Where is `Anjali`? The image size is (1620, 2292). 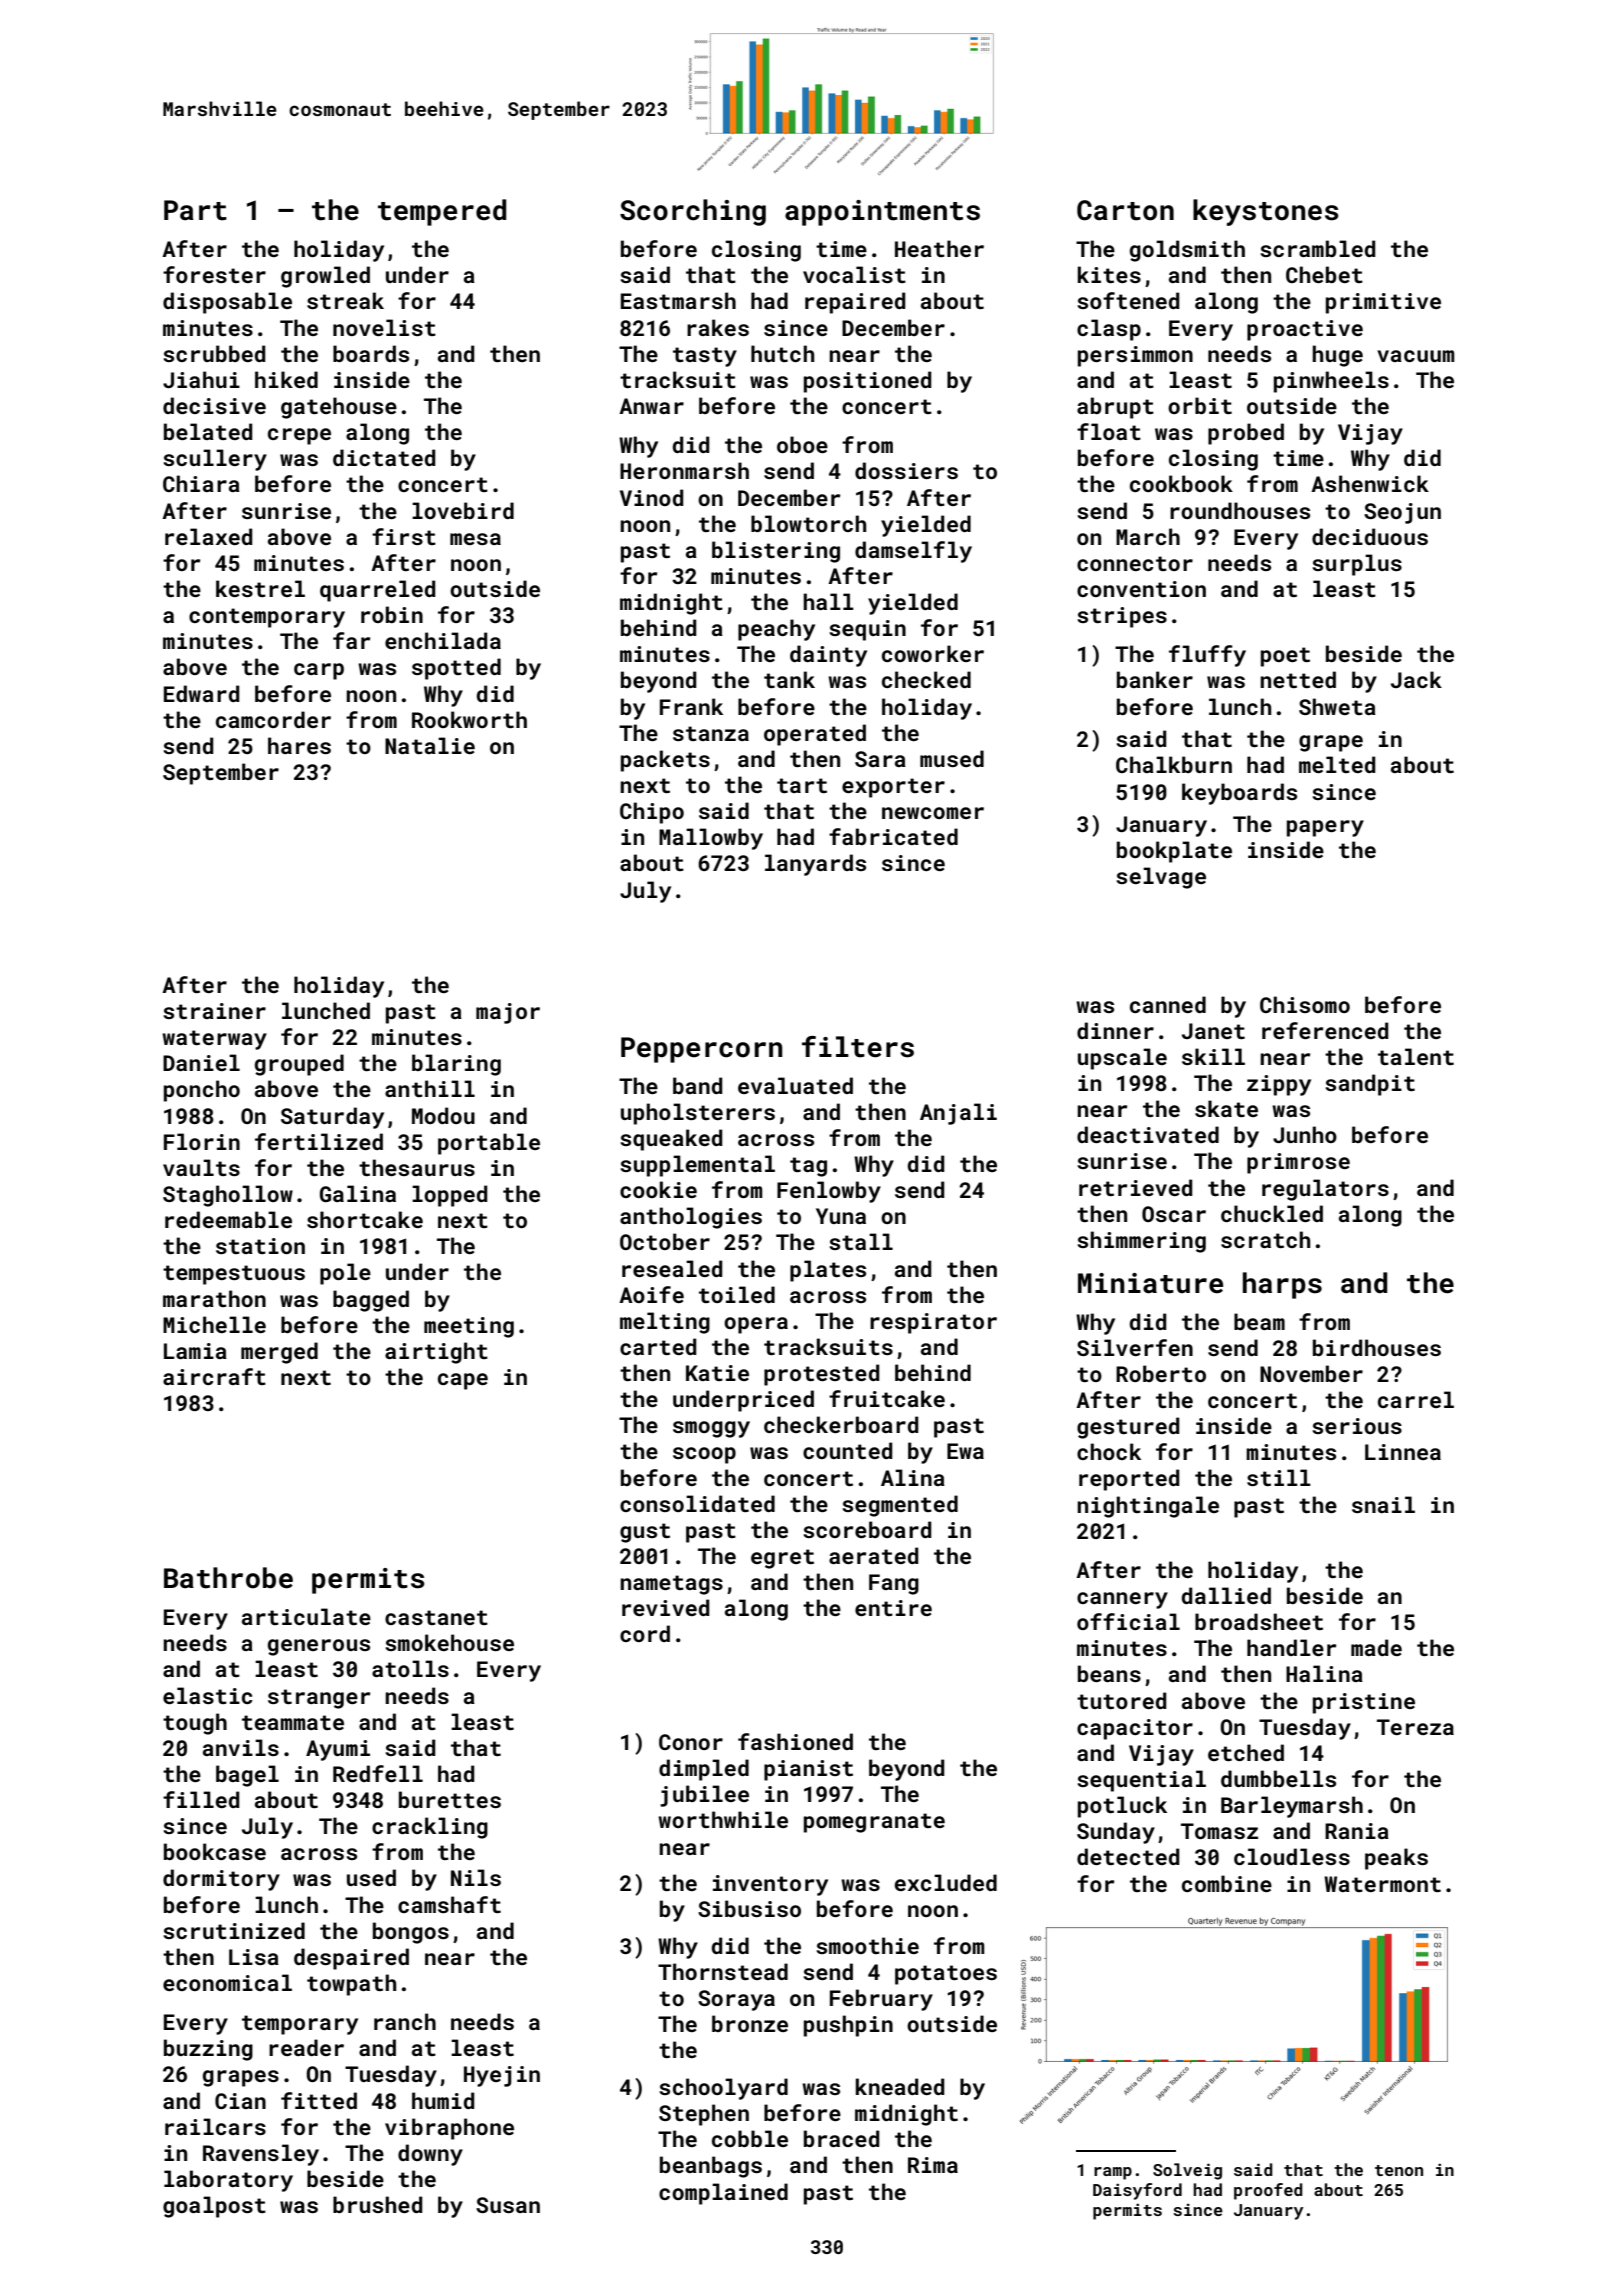 Anjali is located at coordinates (958, 1114).
